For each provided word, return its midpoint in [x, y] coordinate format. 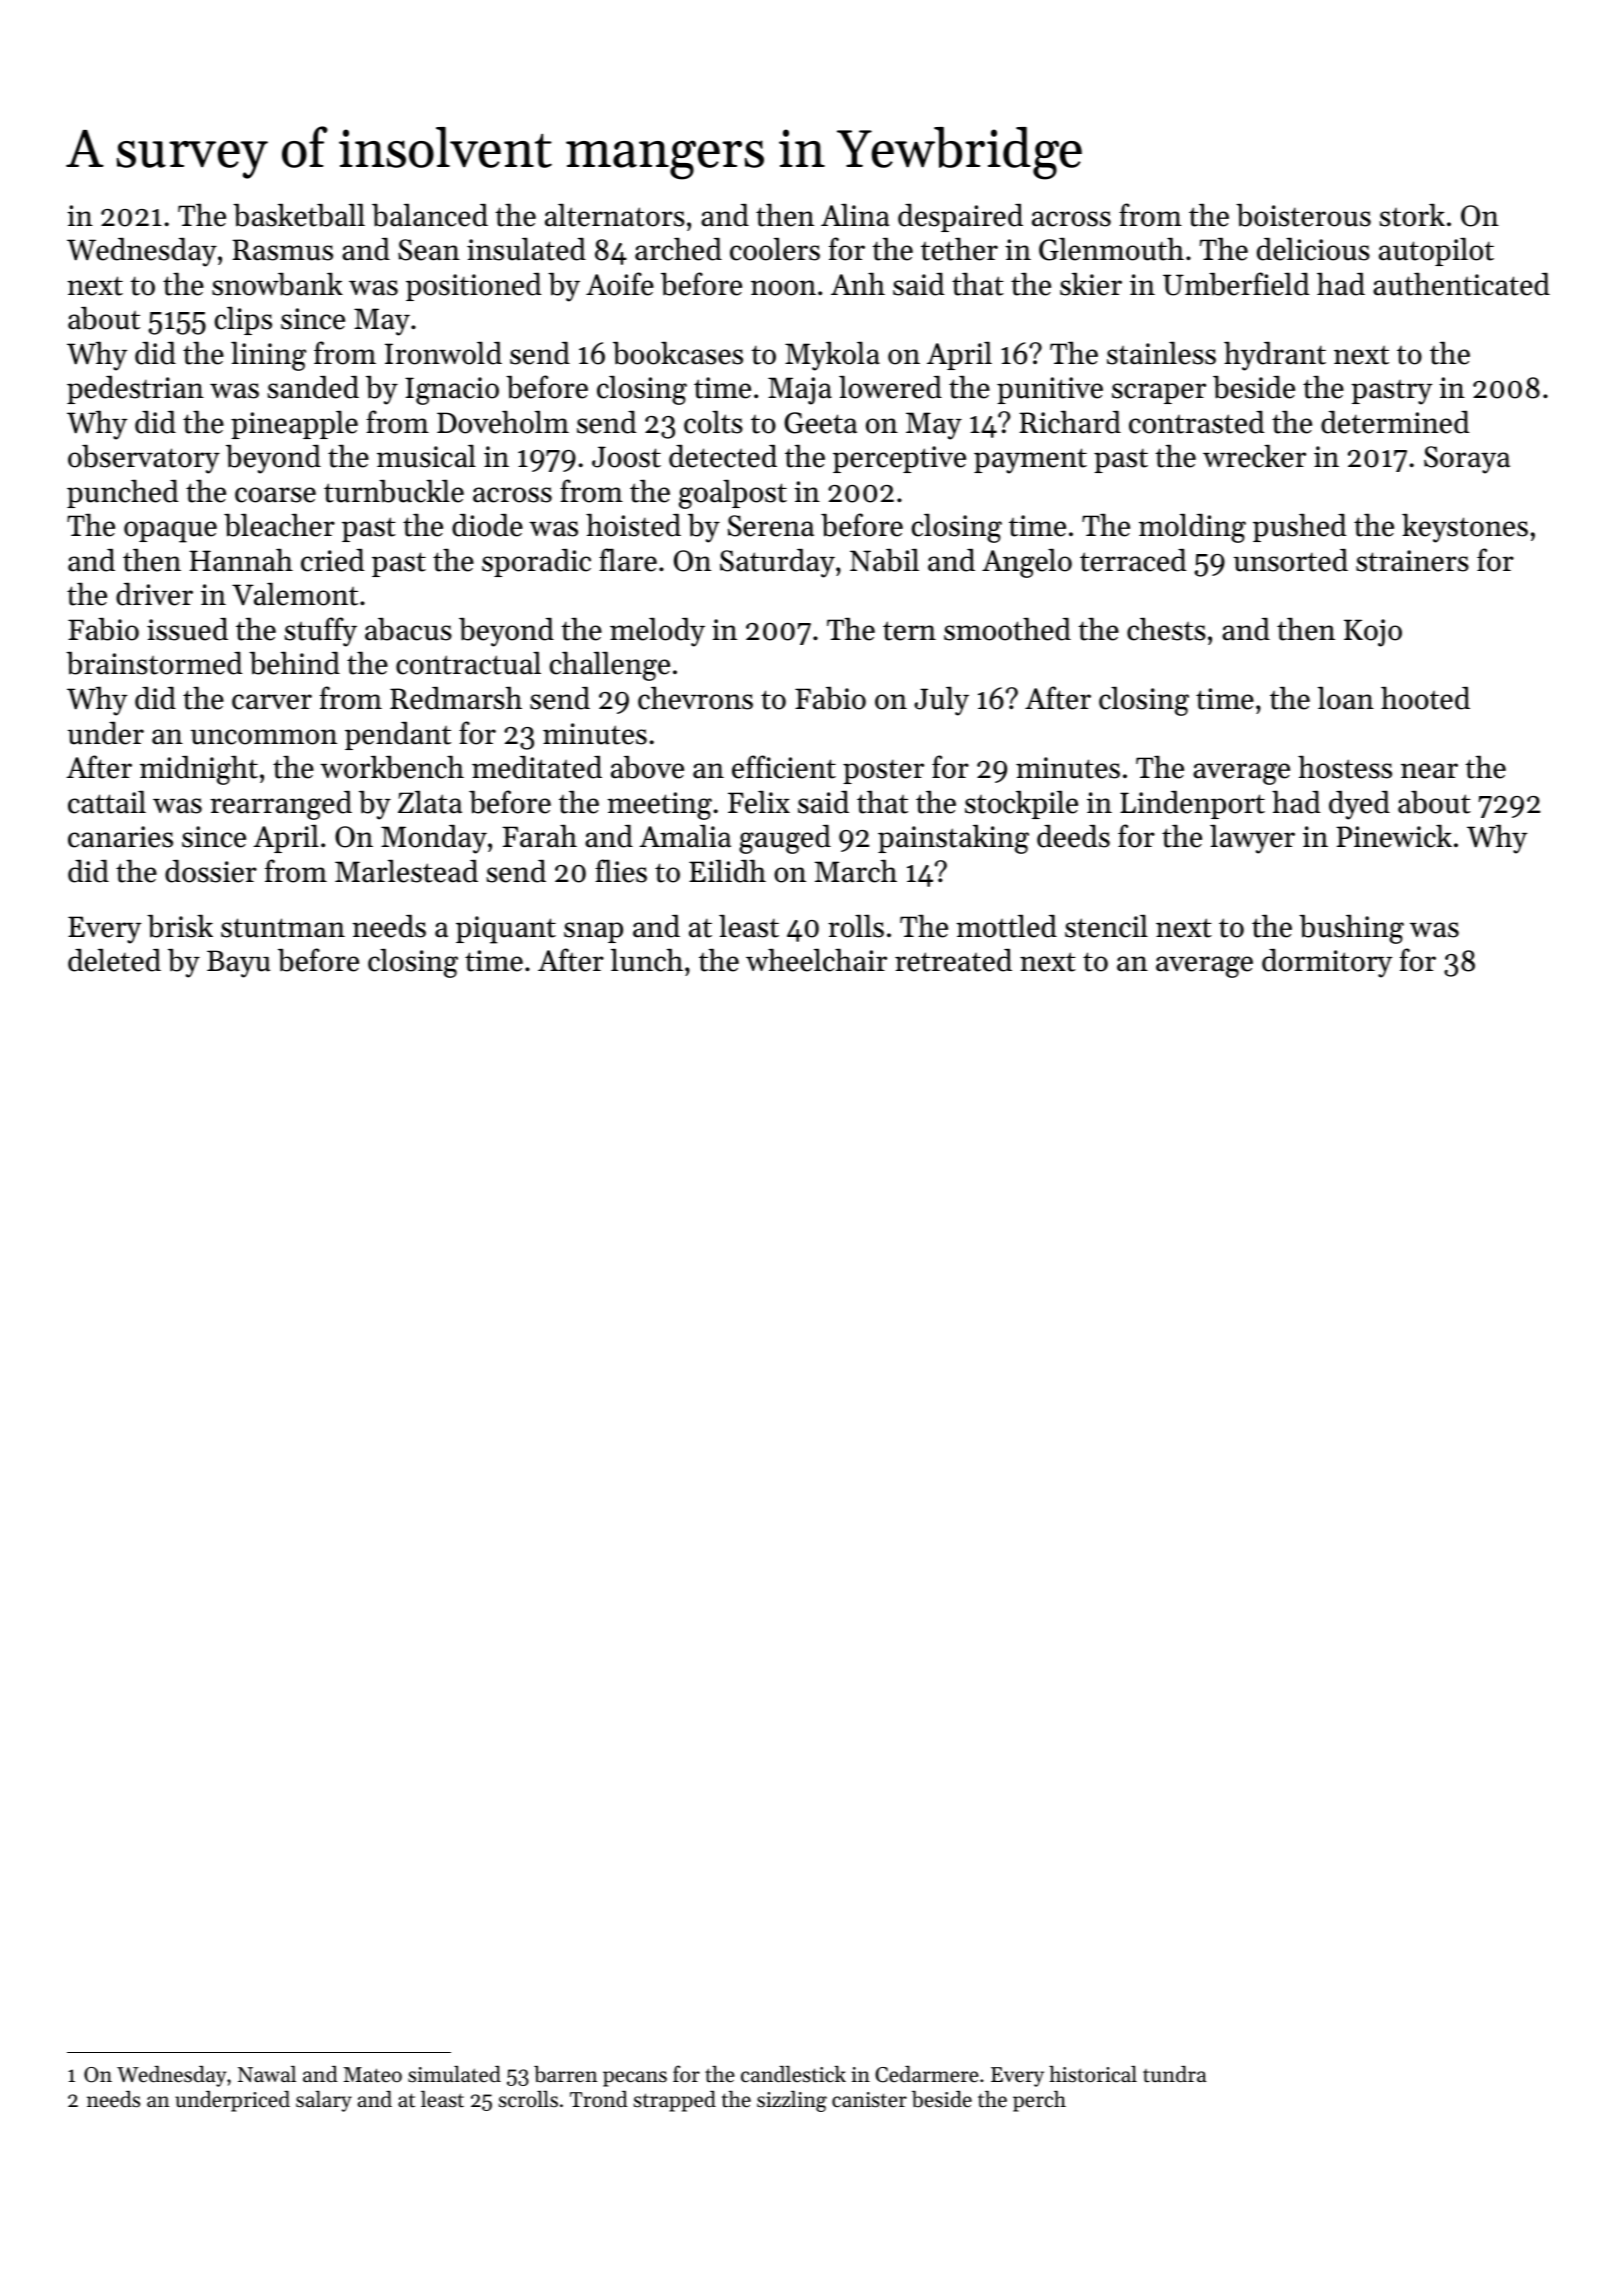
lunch [647, 960]
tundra [1174, 2074]
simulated [454, 2074]
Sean [429, 250]
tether [959, 249]
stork [1412, 215]
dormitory [1327, 963]
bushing [1351, 929]
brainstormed [154, 663]
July [941, 701]
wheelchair [816, 960]
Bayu [238, 964]
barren [565, 2074]
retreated [953, 960]
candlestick [793, 2074]
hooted [1425, 698]
